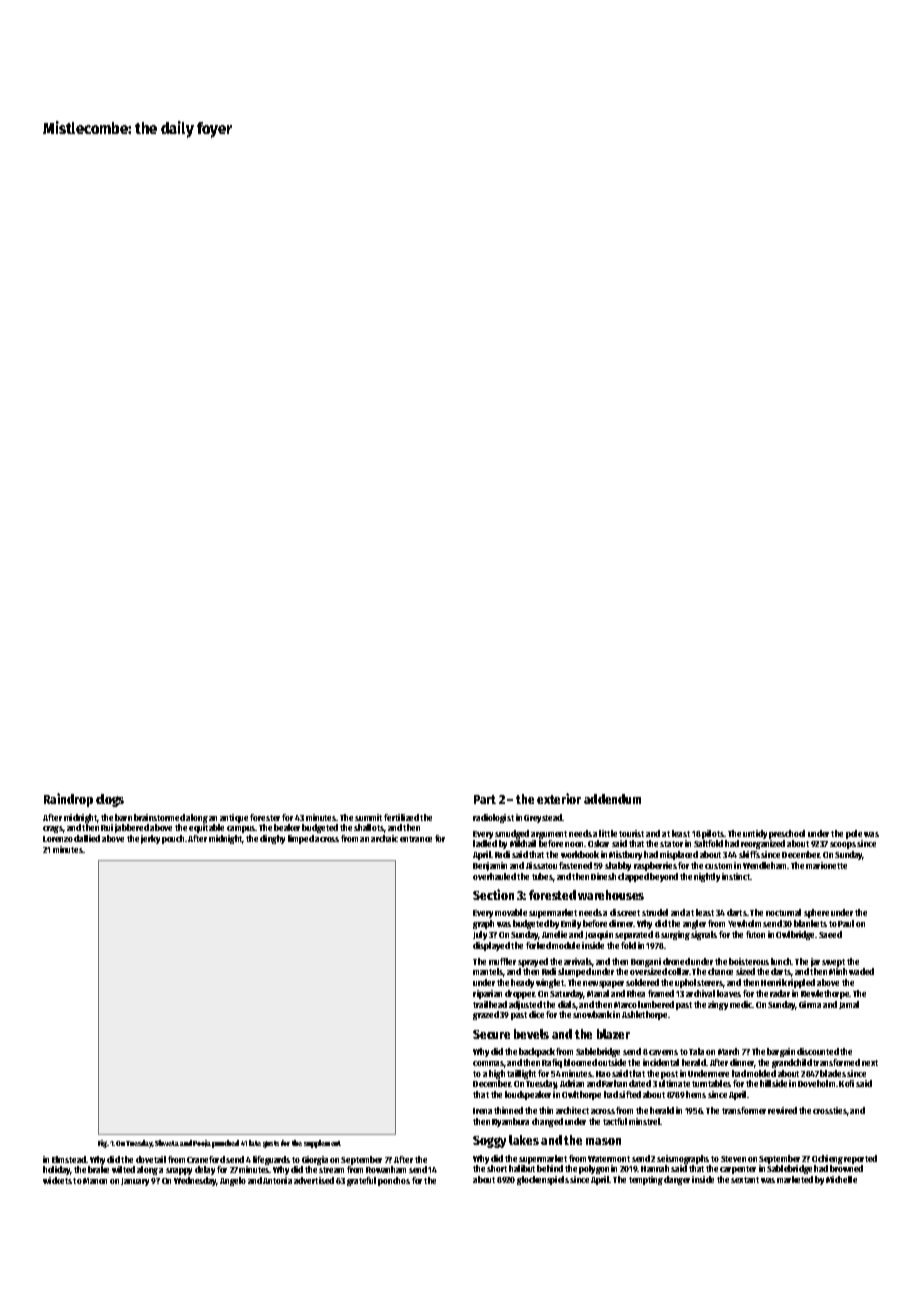 The height and width of the screenshot is (1308, 924). I want to click on addendum, so click(612, 799).
